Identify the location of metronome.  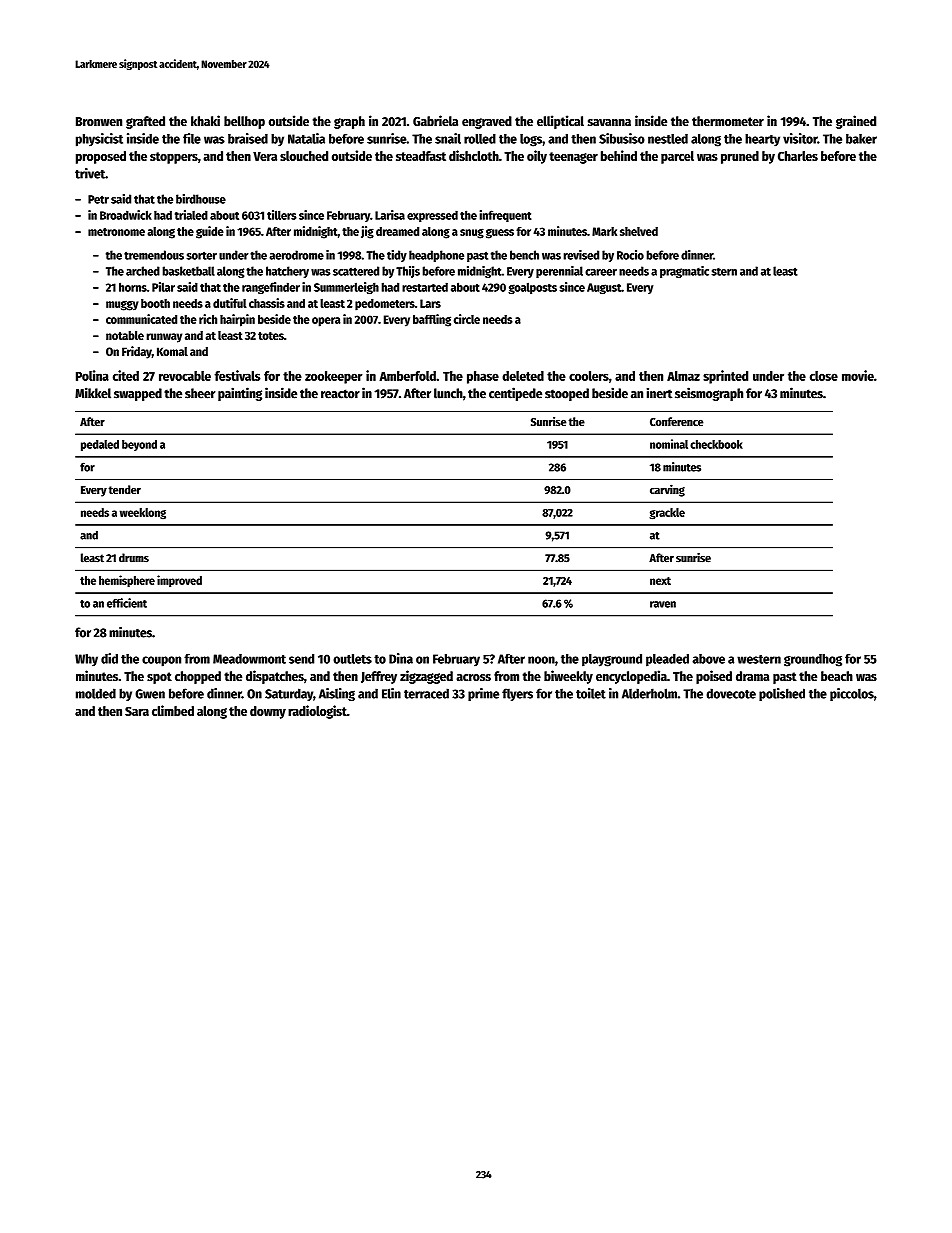
(116, 232).
